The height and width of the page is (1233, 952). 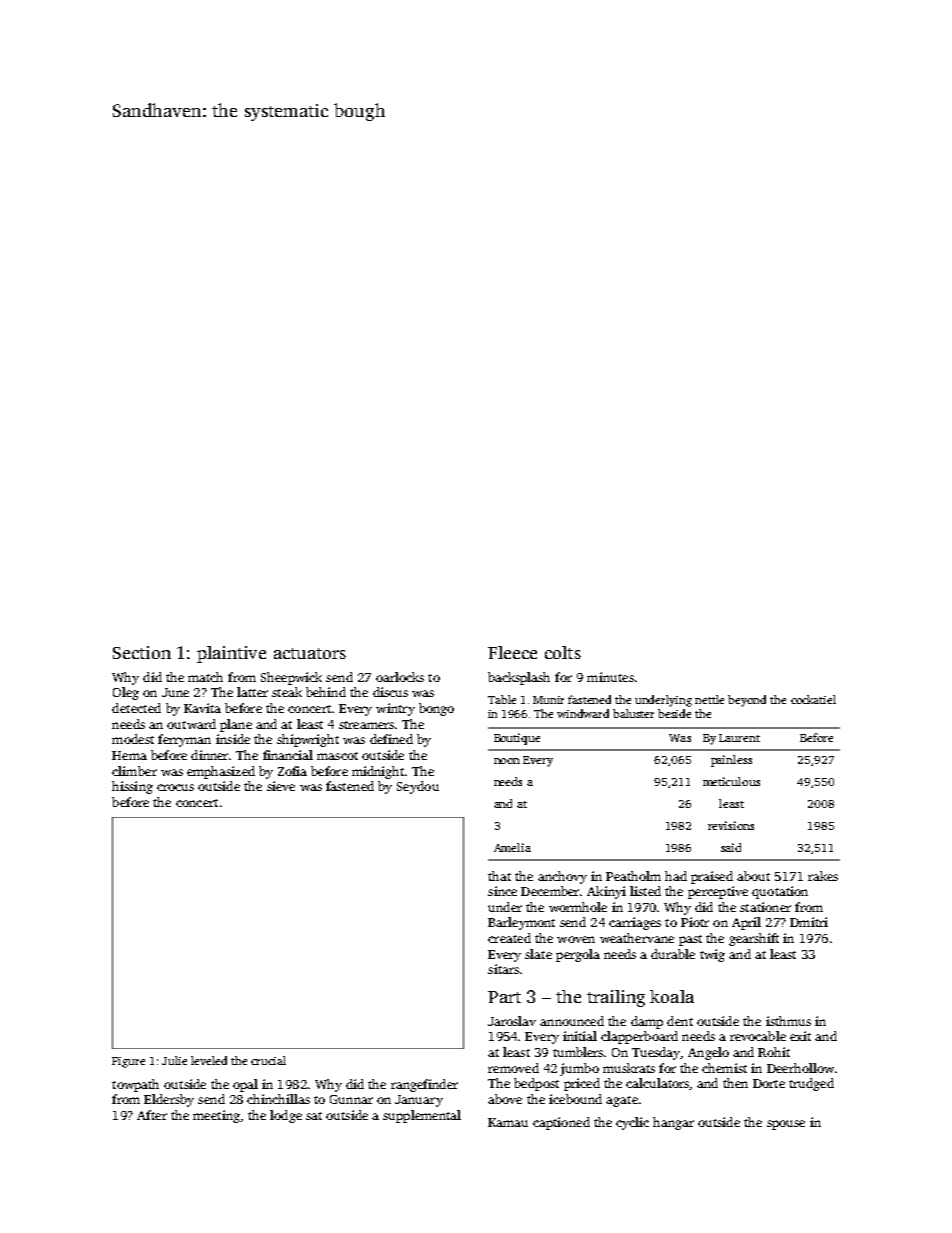 What do you see at coordinates (572, 1021) in the page?
I see `announced` at bounding box center [572, 1021].
